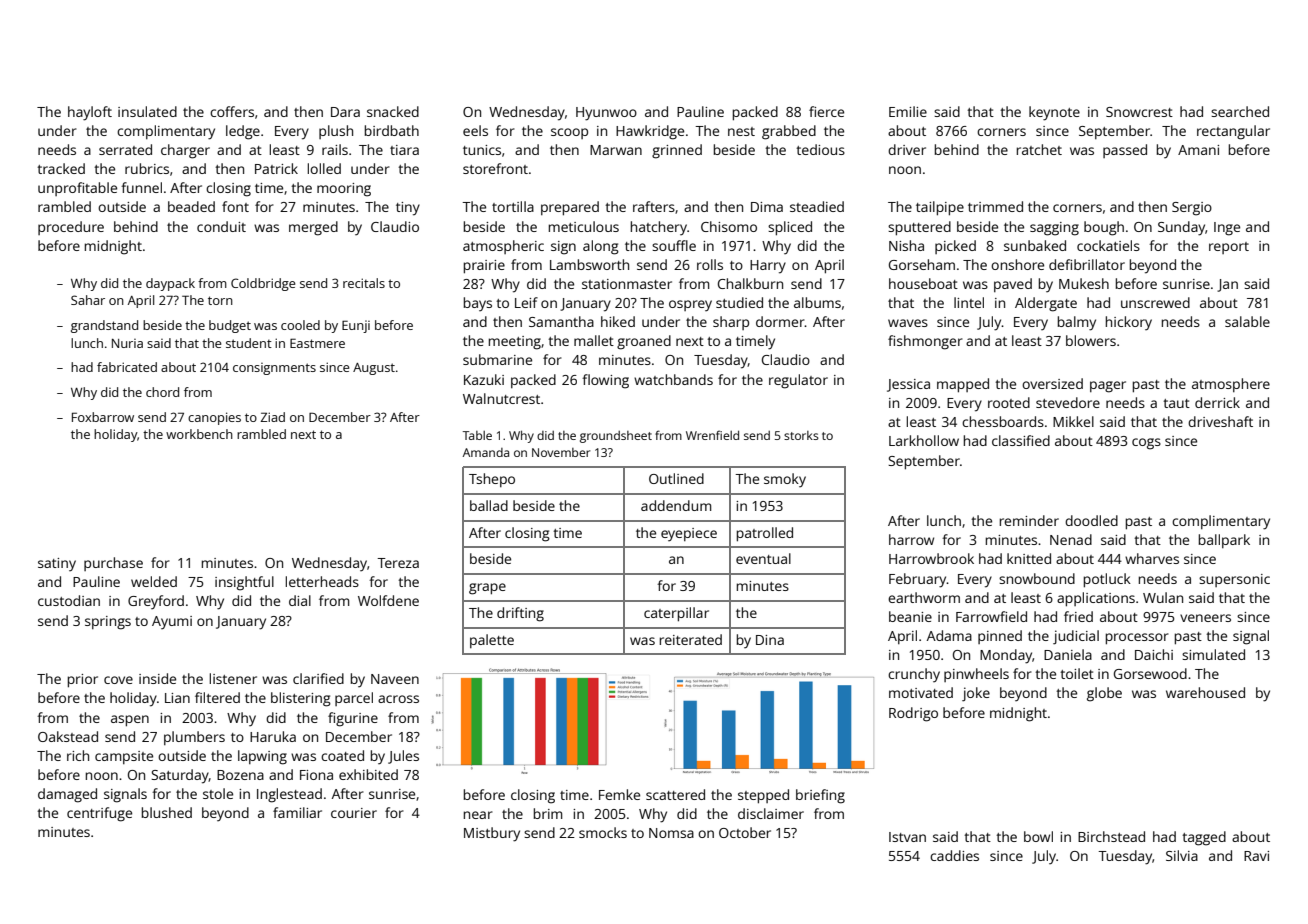 The image size is (1308, 924). What do you see at coordinates (1229, 248) in the screenshot?
I see `report` at bounding box center [1229, 248].
